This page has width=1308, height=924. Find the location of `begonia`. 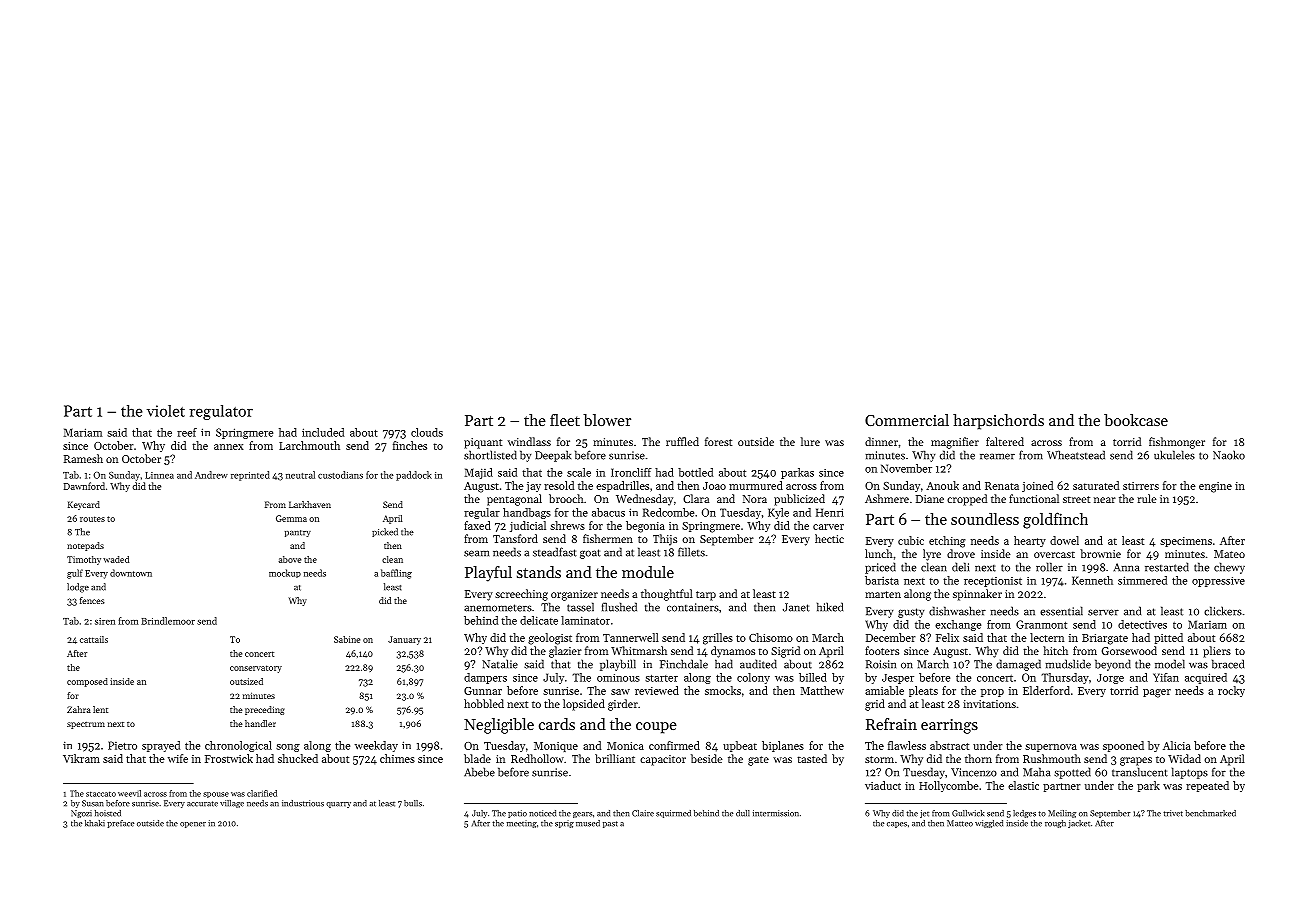

begonia is located at coordinates (645, 527).
